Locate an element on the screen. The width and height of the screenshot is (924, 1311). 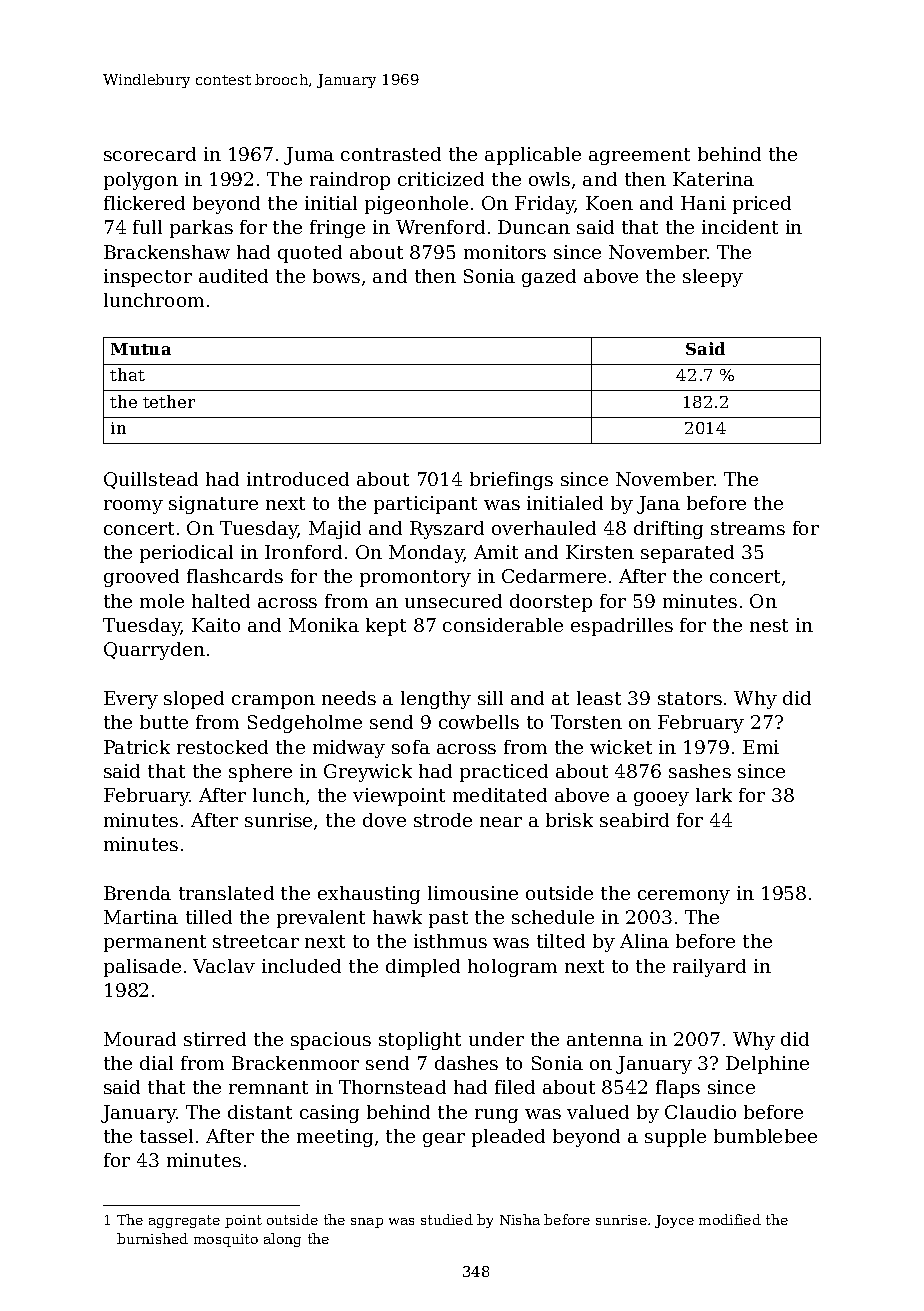
sphere is located at coordinates (260, 773).
